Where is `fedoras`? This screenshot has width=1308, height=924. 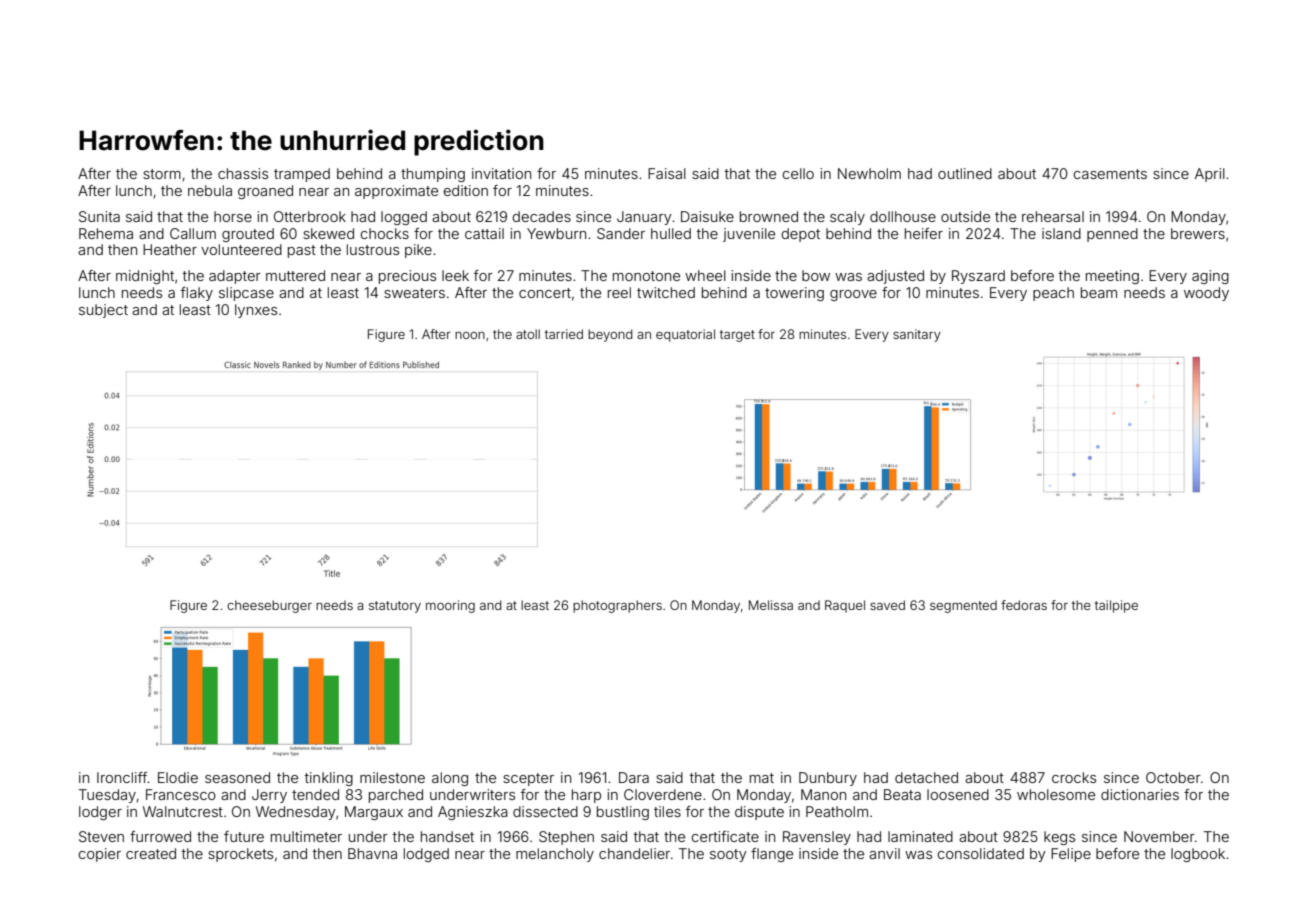 fedoras is located at coordinates (1024, 605).
